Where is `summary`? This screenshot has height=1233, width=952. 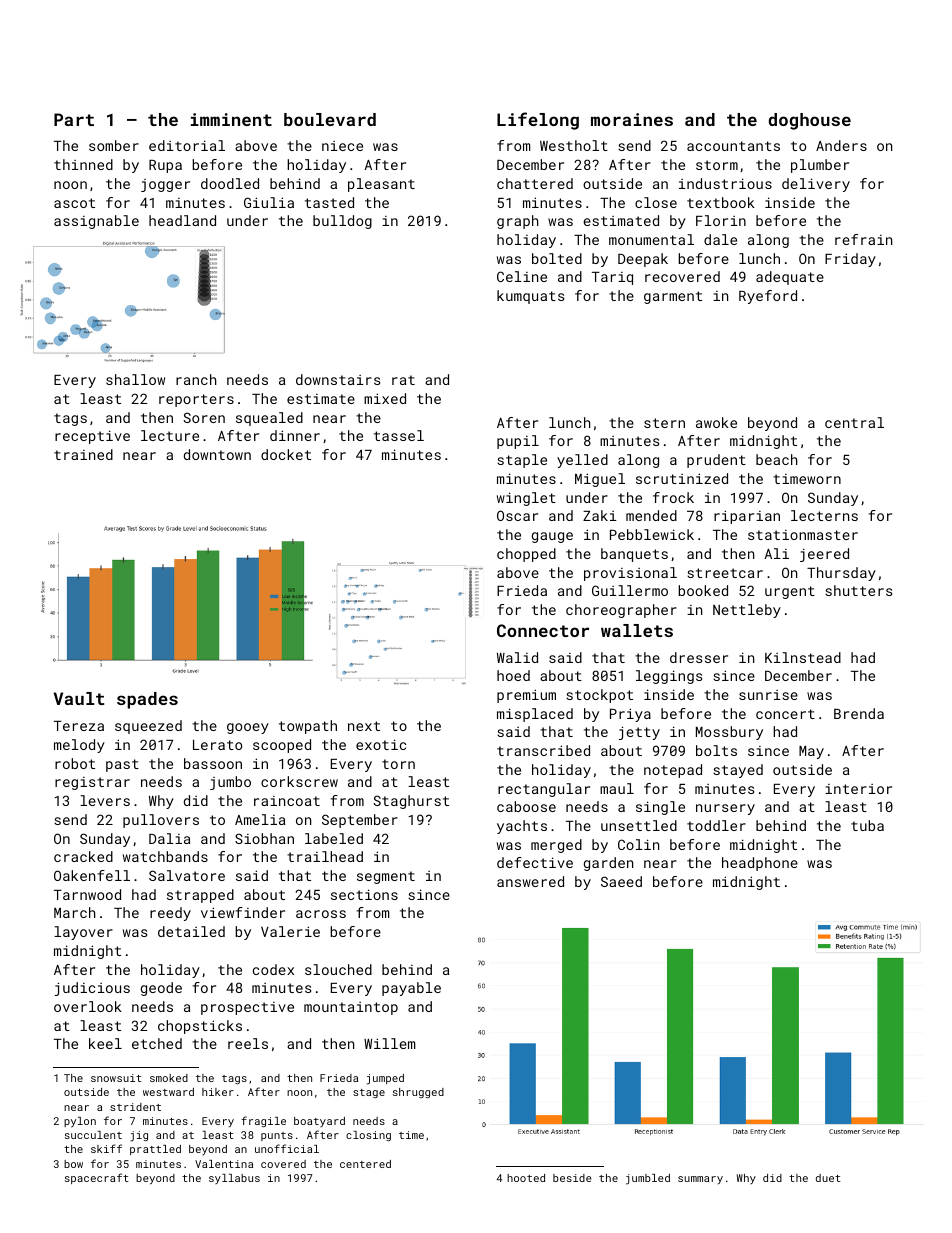
summary is located at coordinates (700, 1180).
